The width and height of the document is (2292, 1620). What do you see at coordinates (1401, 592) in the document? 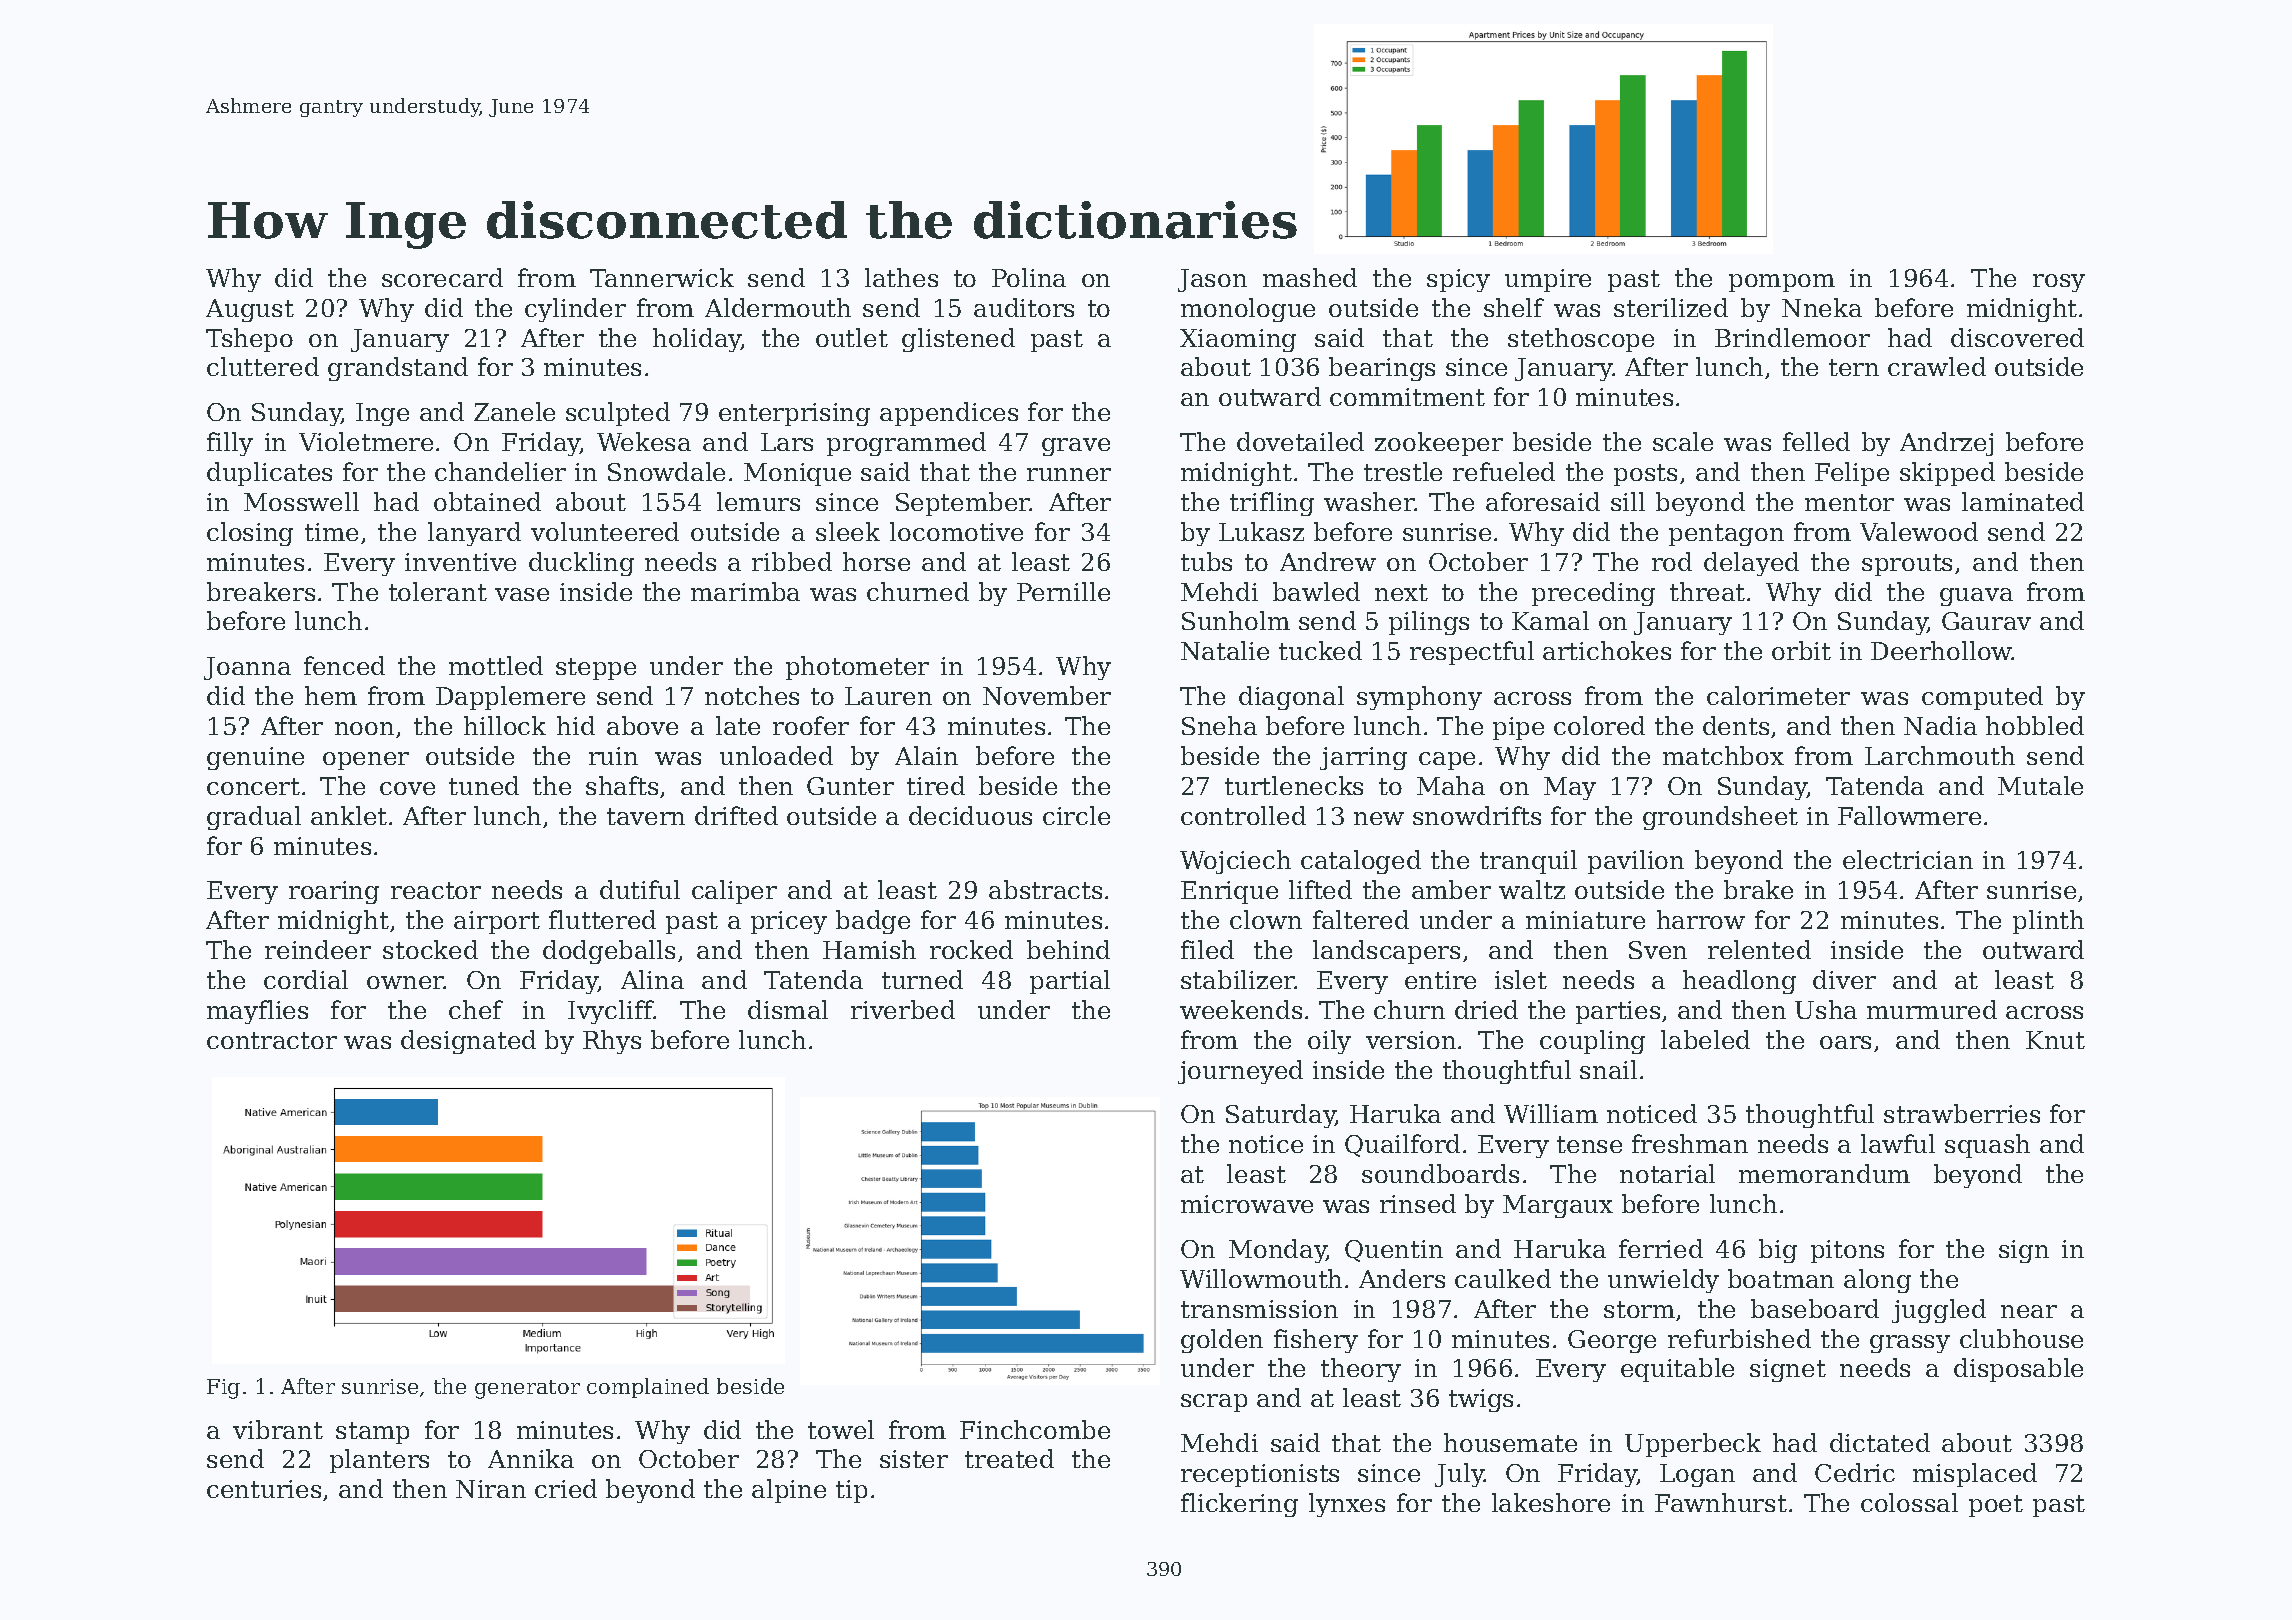
I see `next` at bounding box center [1401, 592].
